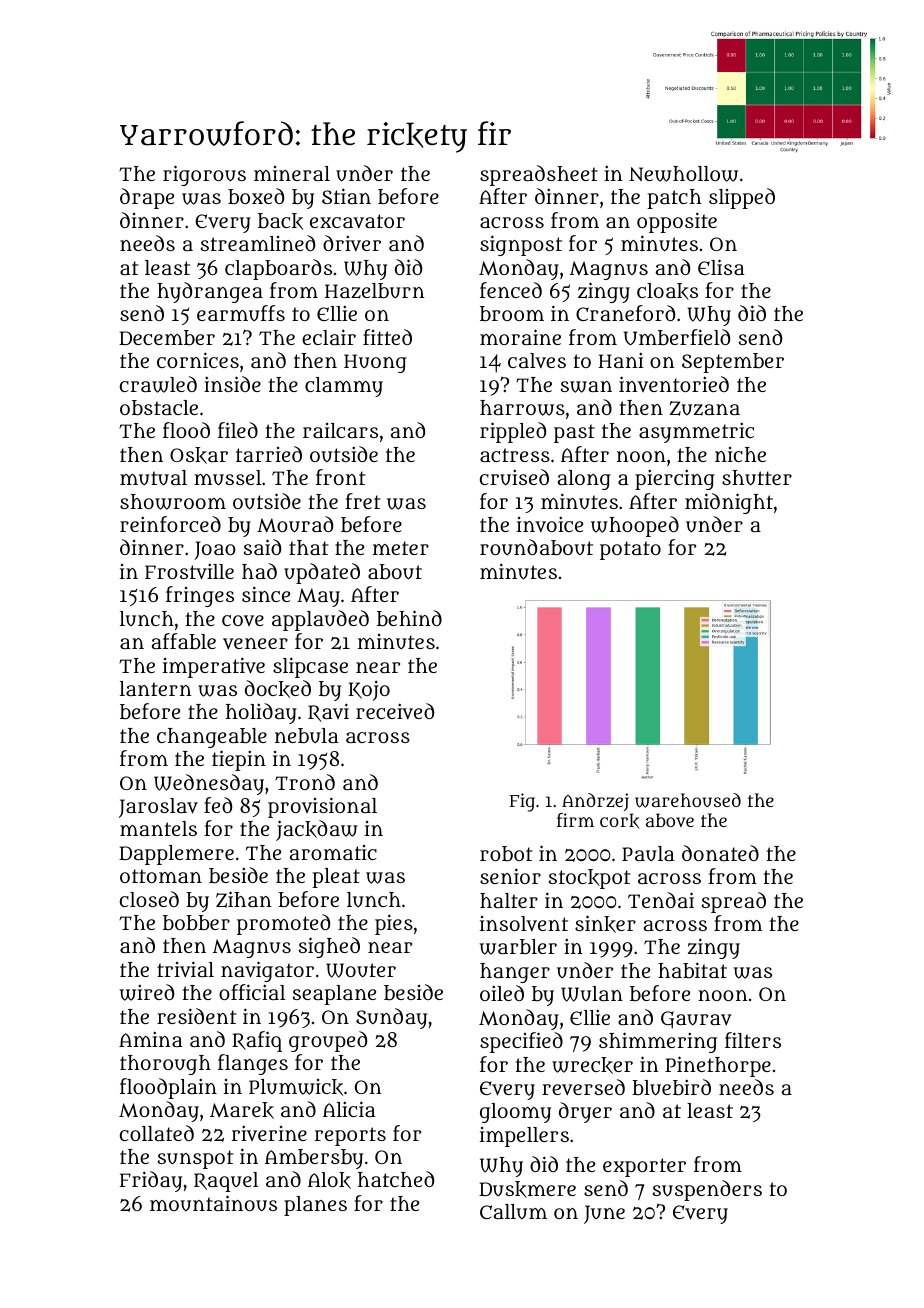  I want to click on fed, so click(218, 805).
